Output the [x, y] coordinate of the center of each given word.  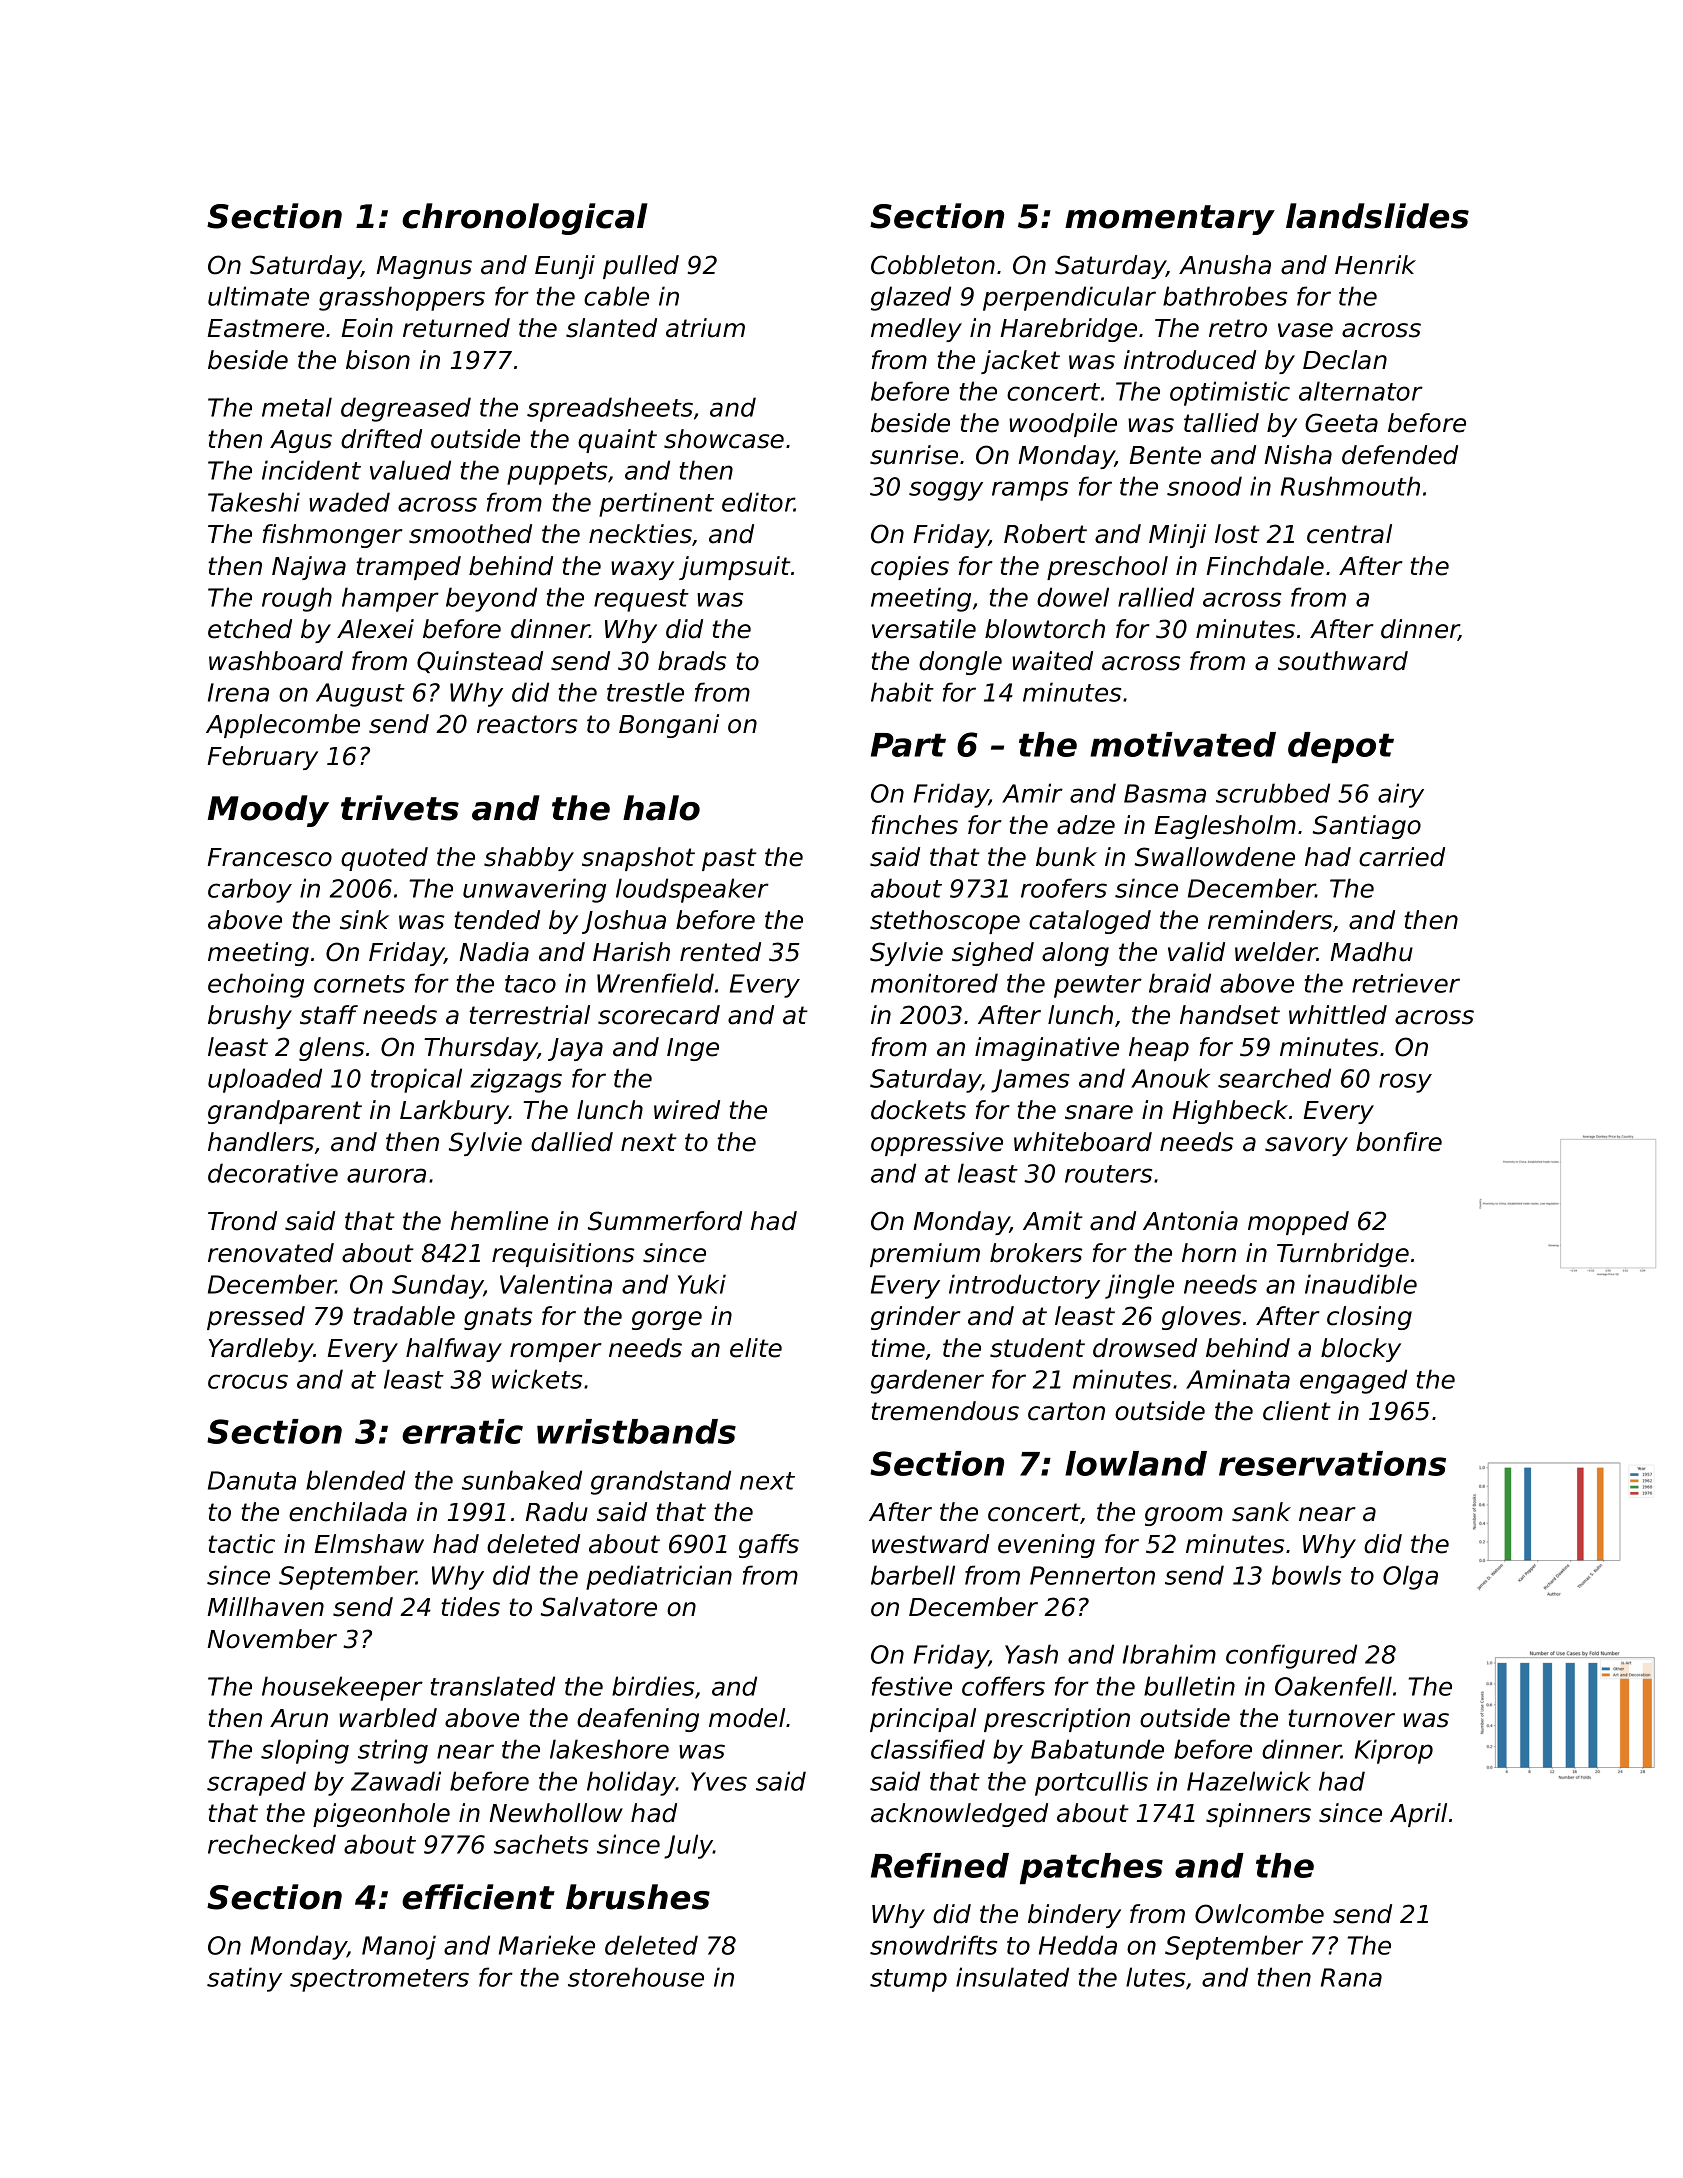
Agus [301, 441]
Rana [1351, 1977]
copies [910, 568]
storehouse [636, 1977]
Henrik [1375, 265]
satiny [244, 1979]
